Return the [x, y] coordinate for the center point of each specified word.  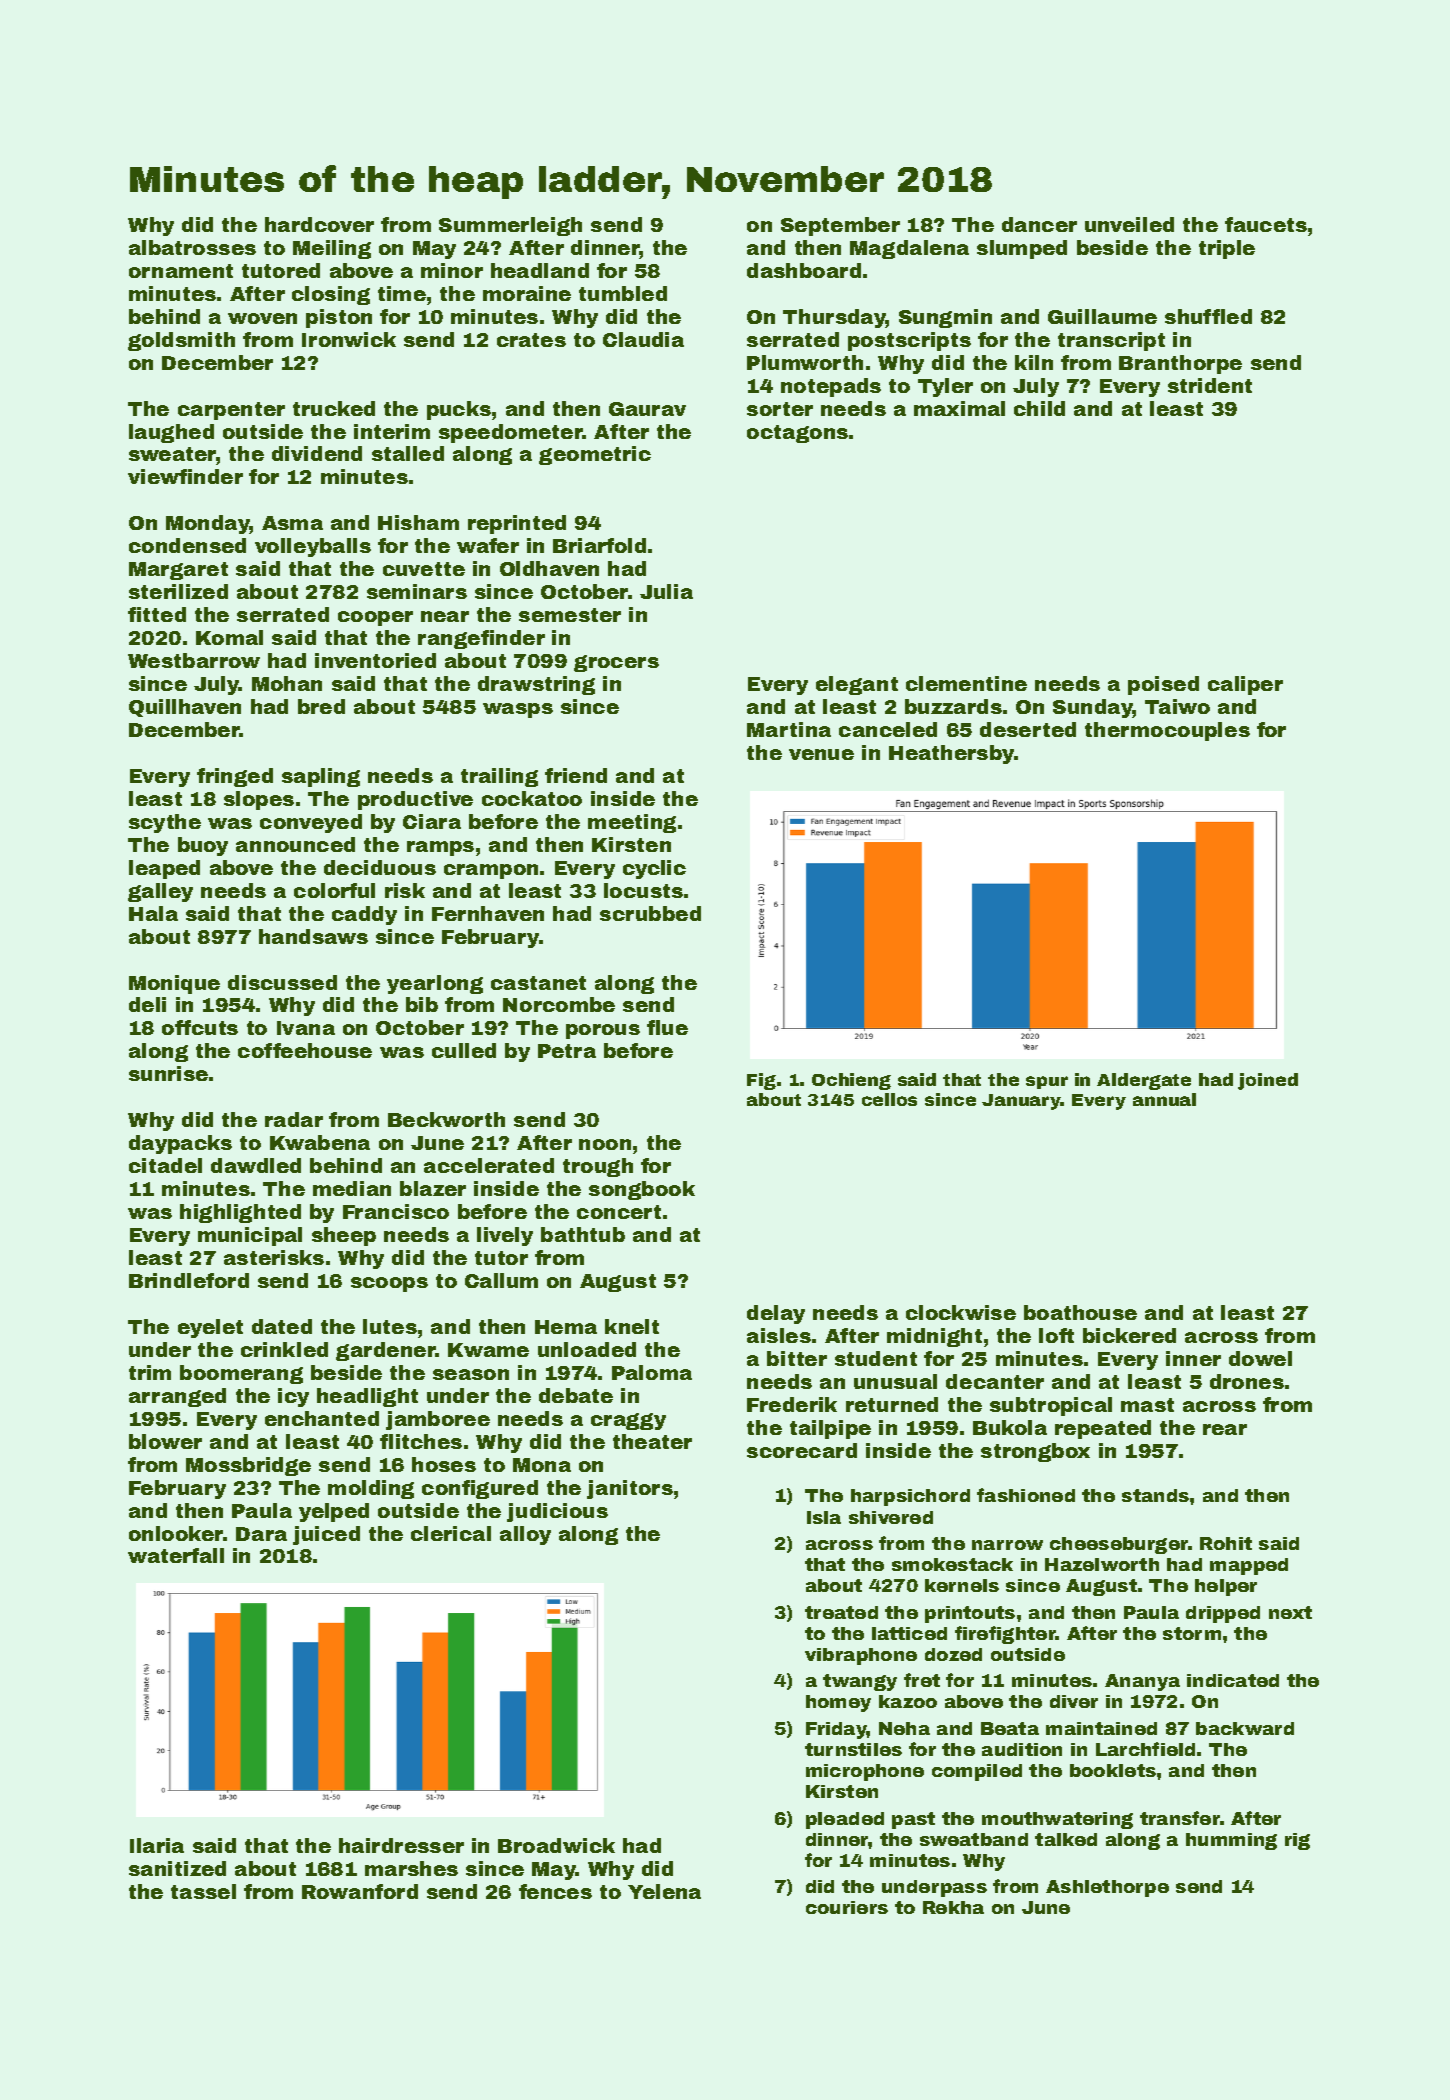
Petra [567, 1051]
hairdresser [401, 1845]
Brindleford [189, 1280]
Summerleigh [510, 226]
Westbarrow [194, 660]
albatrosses [192, 247]
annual [1164, 1099]
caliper [1245, 685]
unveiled [1129, 224]
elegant [857, 685]
